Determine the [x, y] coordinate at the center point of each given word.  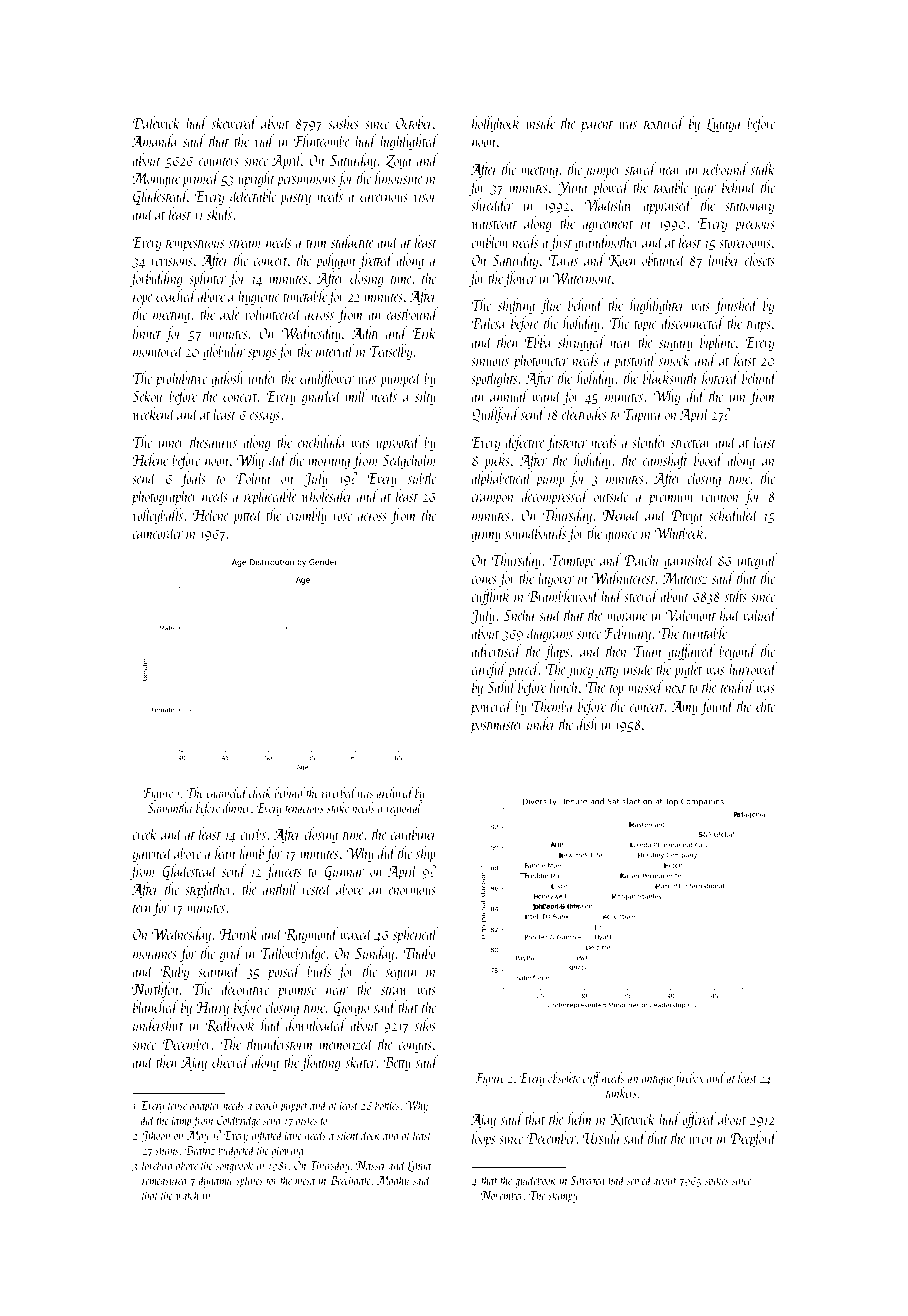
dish [587, 723]
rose [342, 517]
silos [425, 1024]
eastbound [413, 313]
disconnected [693, 322]
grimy [486, 535]
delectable [253, 195]
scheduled [734, 514]
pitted [248, 516]
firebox [688, 1079]
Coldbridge [238, 1121]
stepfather [209, 890]
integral [757, 561]
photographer [164, 497]
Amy [684, 708]
